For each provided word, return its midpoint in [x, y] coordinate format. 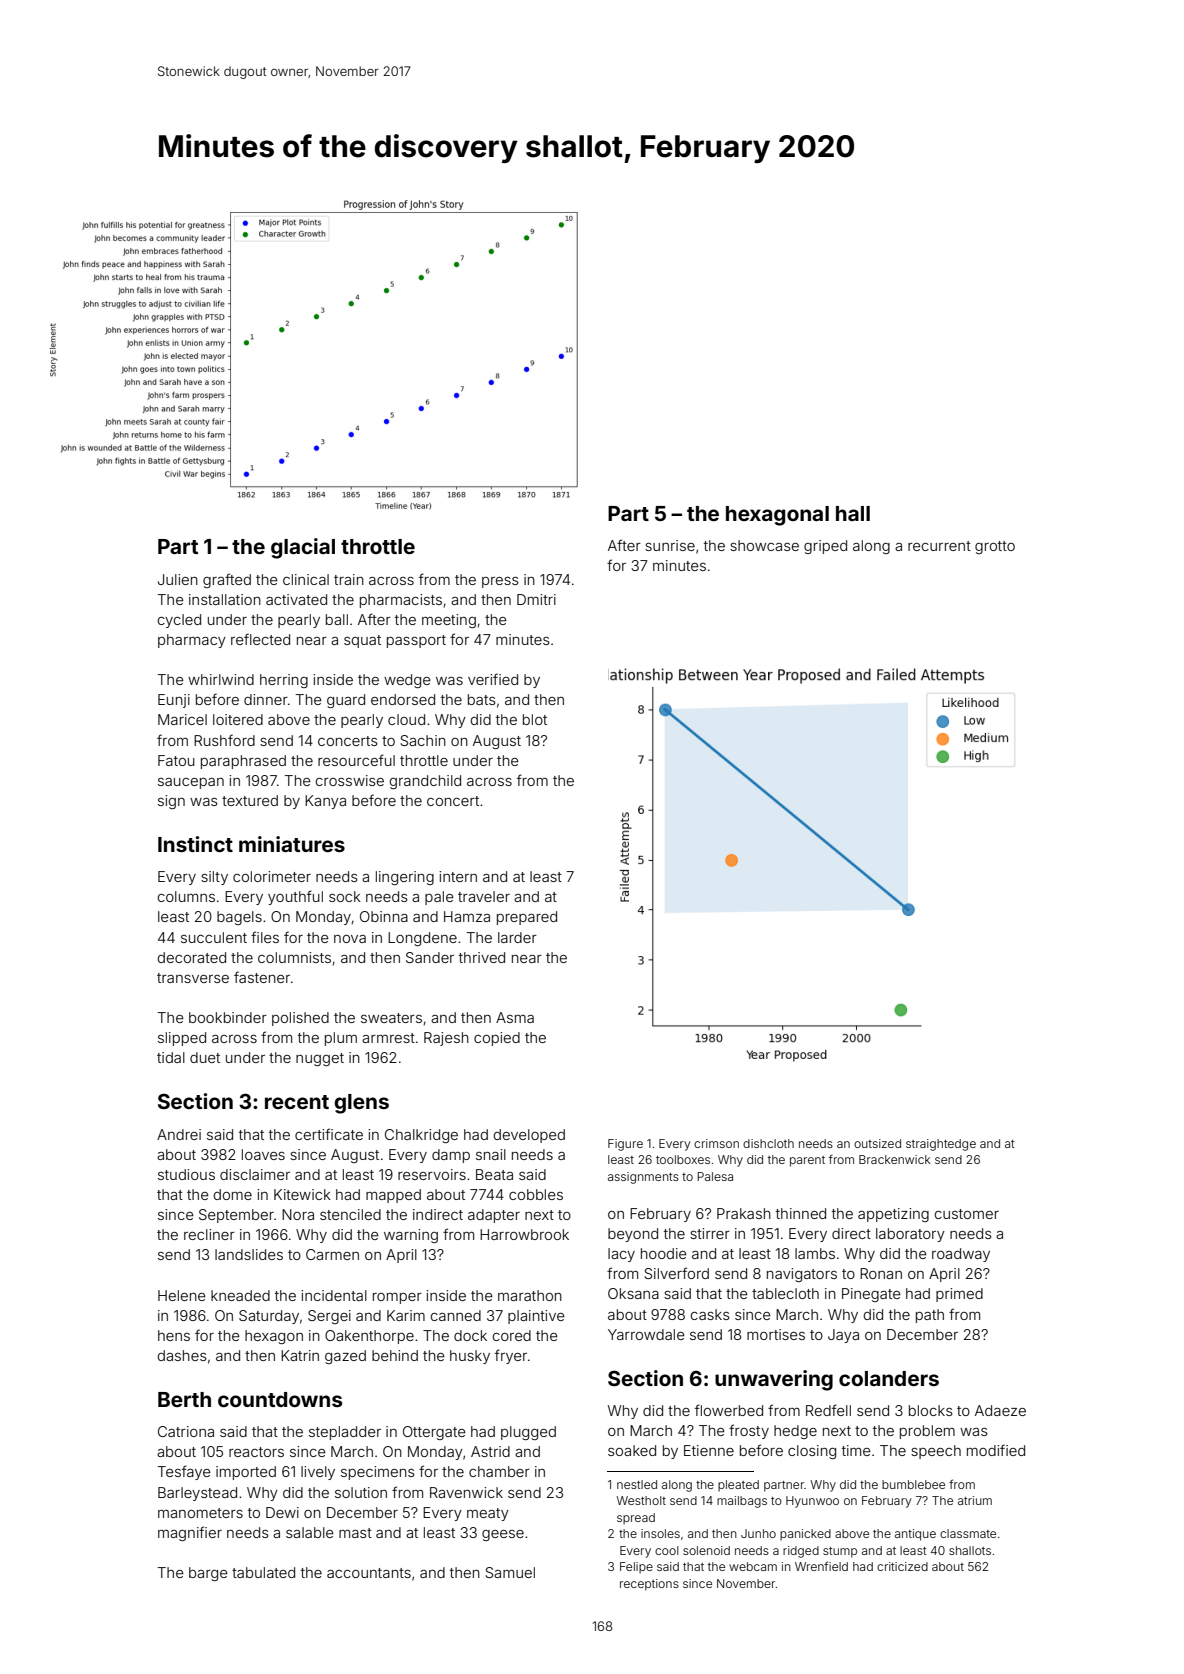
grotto [995, 547]
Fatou [176, 760]
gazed [345, 1357]
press [500, 582]
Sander [430, 957]
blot [535, 719]
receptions [649, 1585]
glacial [303, 548]
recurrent [939, 546]
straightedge [941, 1145]
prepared [527, 918]
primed [959, 1295]
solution [361, 1492]
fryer [511, 1356]
